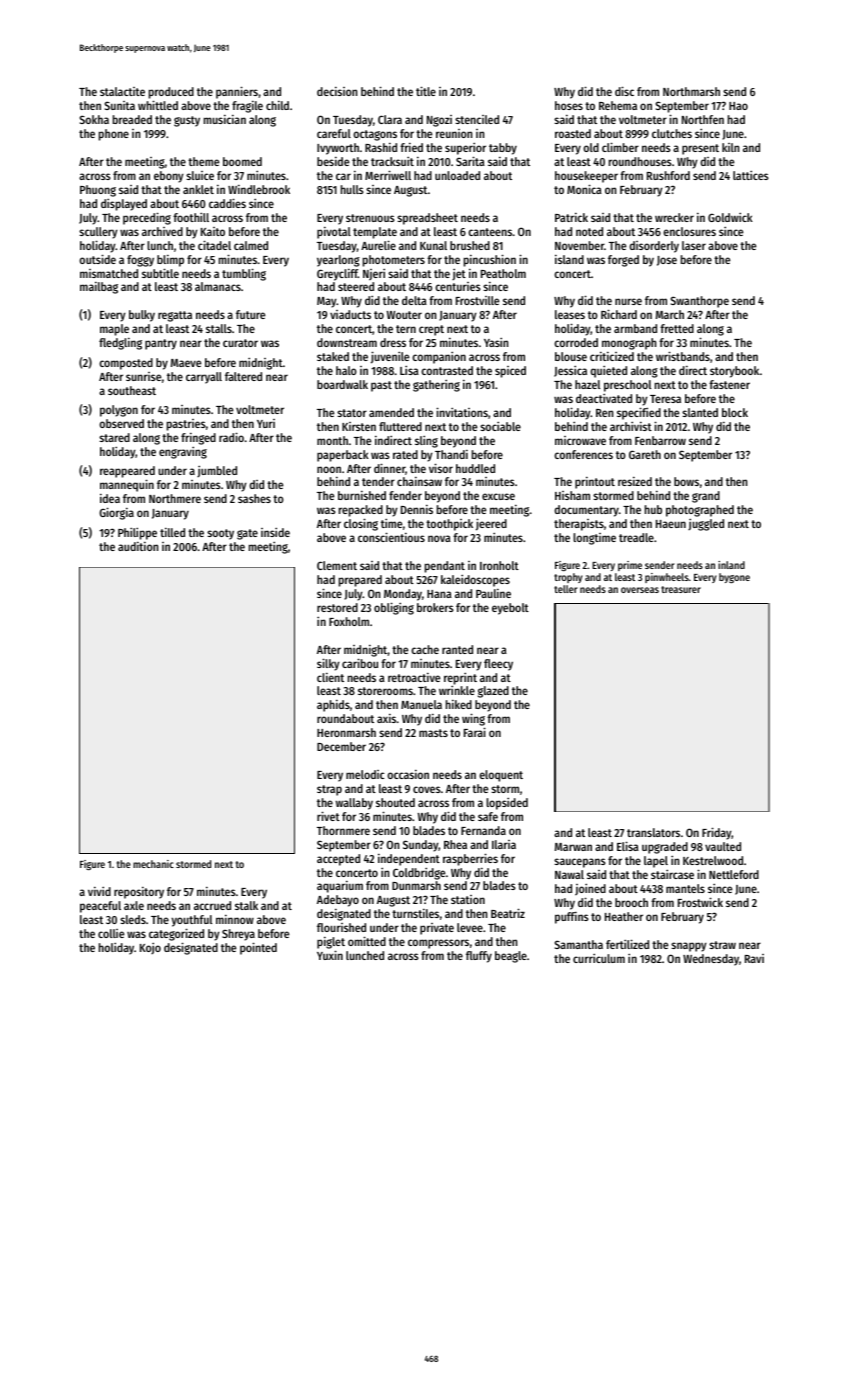  Describe the element at coordinates (457, 690) in the screenshot. I see `wrinkle` at that location.
